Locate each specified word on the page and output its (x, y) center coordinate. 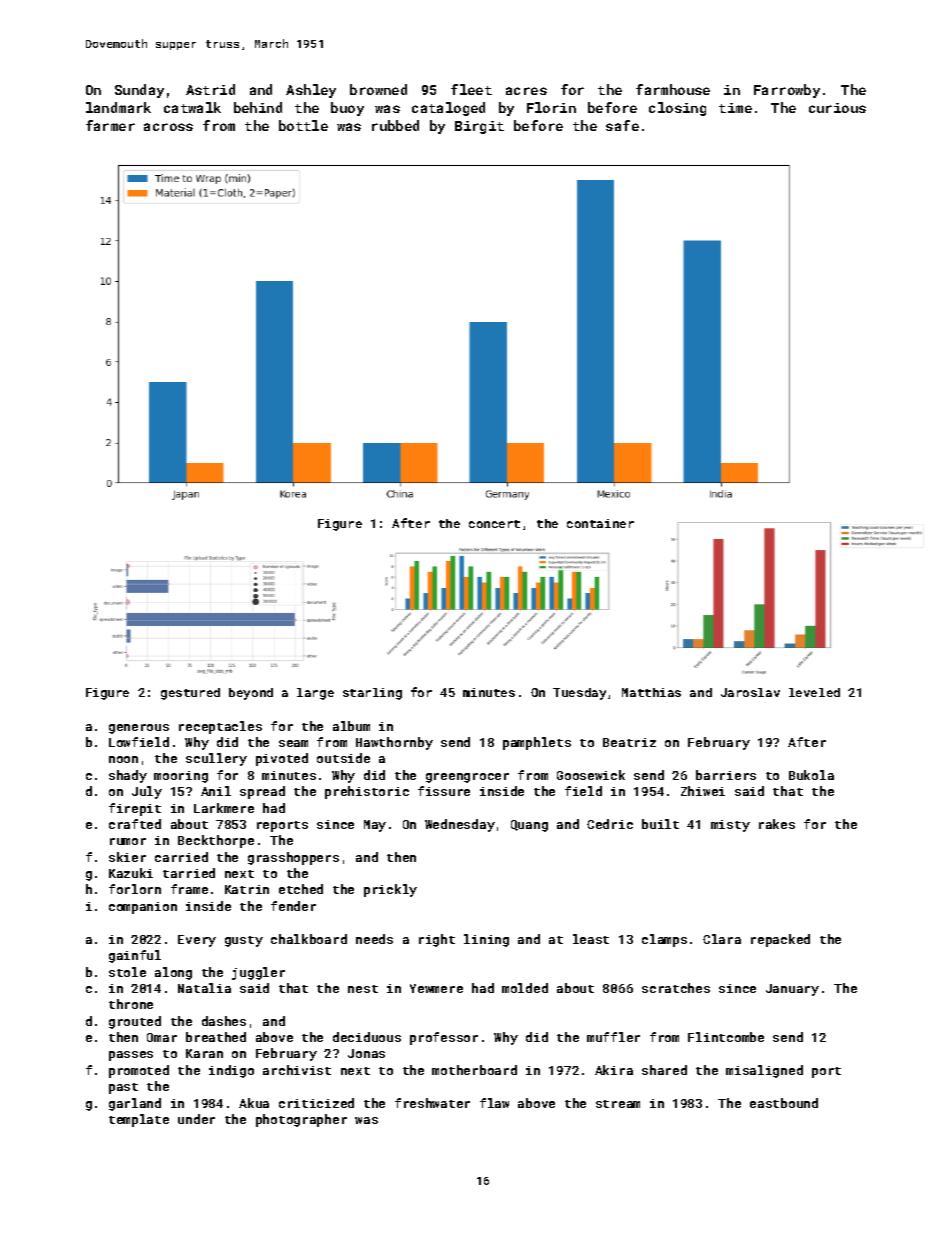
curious (837, 108)
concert (494, 524)
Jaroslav (750, 692)
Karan (204, 1053)
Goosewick (591, 775)
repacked (780, 940)
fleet (471, 89)
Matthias (651, 692)
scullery (216, 759)
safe (622, 125)
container (600, 523)
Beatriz (629, 742)
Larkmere (224, 808)
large (315, 694)
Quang (529, 826)
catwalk (192, 107)
